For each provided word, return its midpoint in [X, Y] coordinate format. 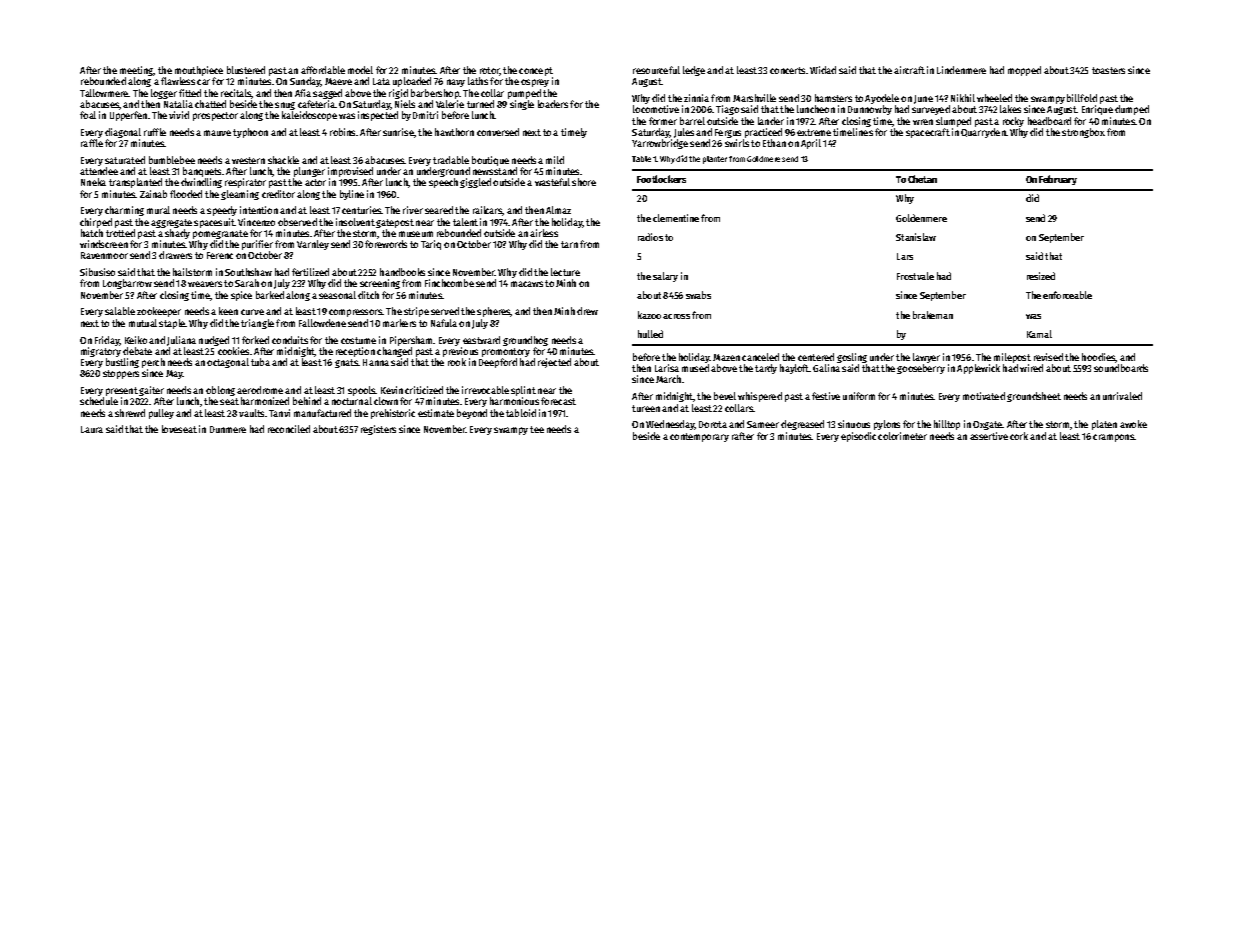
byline [352, 195]
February [1058, 180]
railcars [487, 210]
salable [120, 311]
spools [362, 391]
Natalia [178, 104]
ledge [694, 71]
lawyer [926, 358]
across [676, 316]
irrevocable [485, 390]
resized [1041, 276]
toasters [1108, 70]
